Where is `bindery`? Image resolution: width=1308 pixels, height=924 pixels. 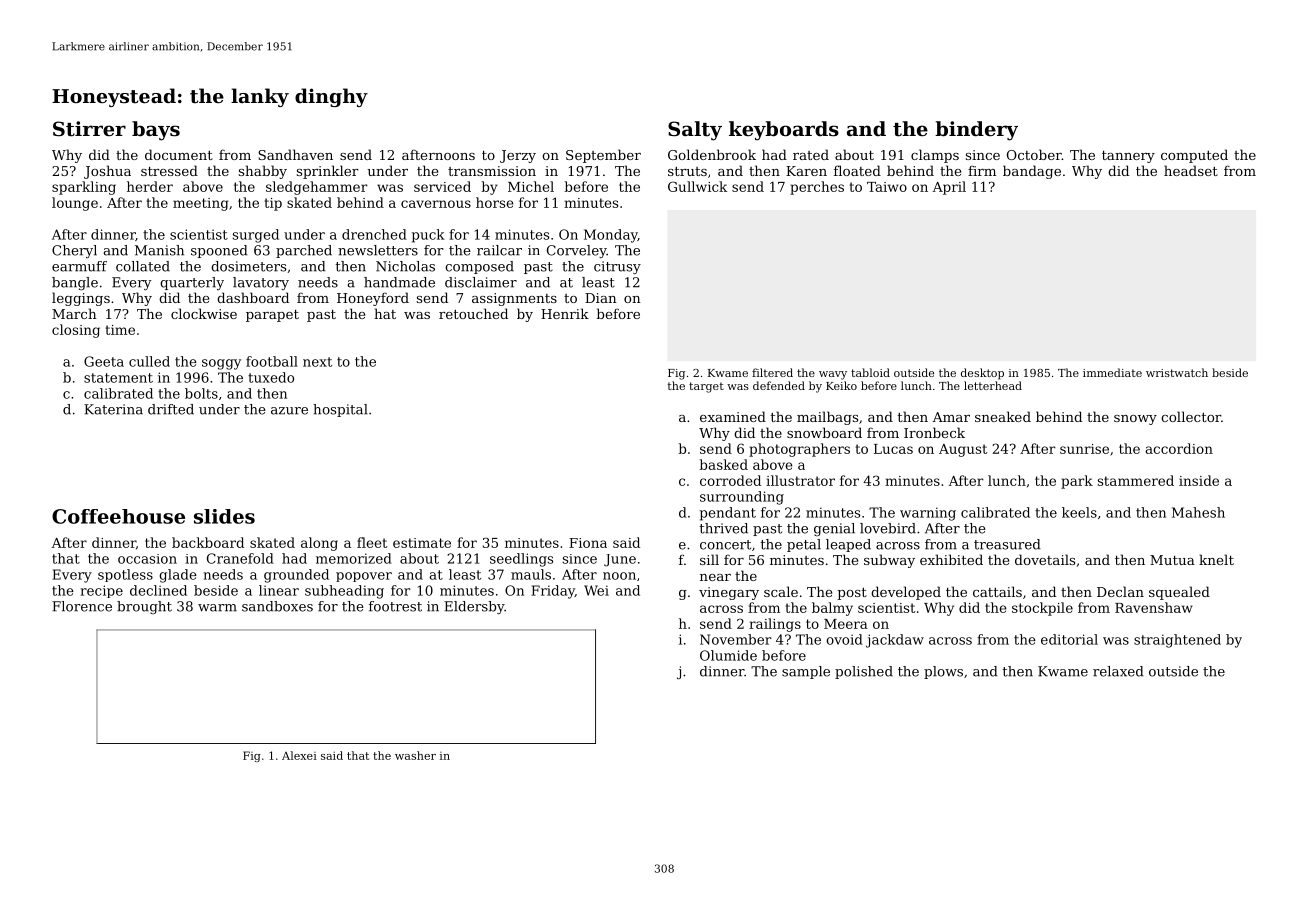 bindery is located at coordinates (976, 131).
